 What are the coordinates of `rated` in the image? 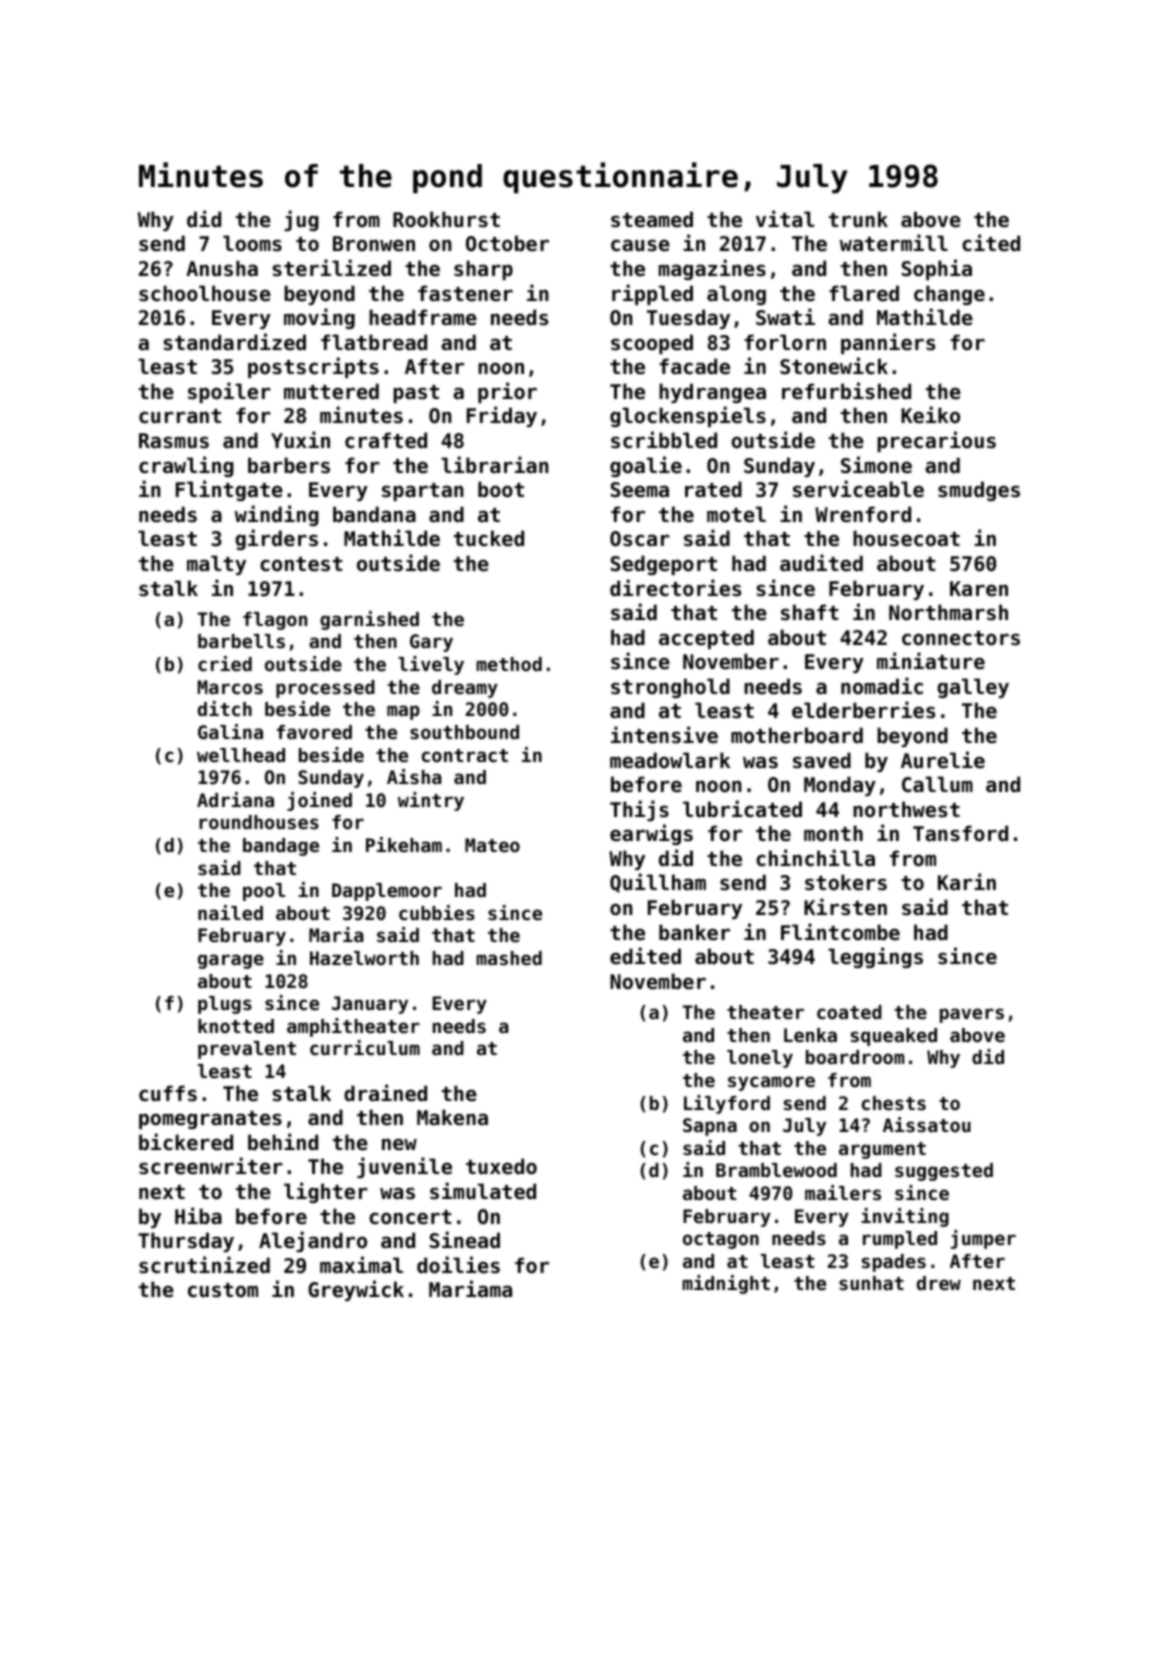 It's located at (713, 489).
